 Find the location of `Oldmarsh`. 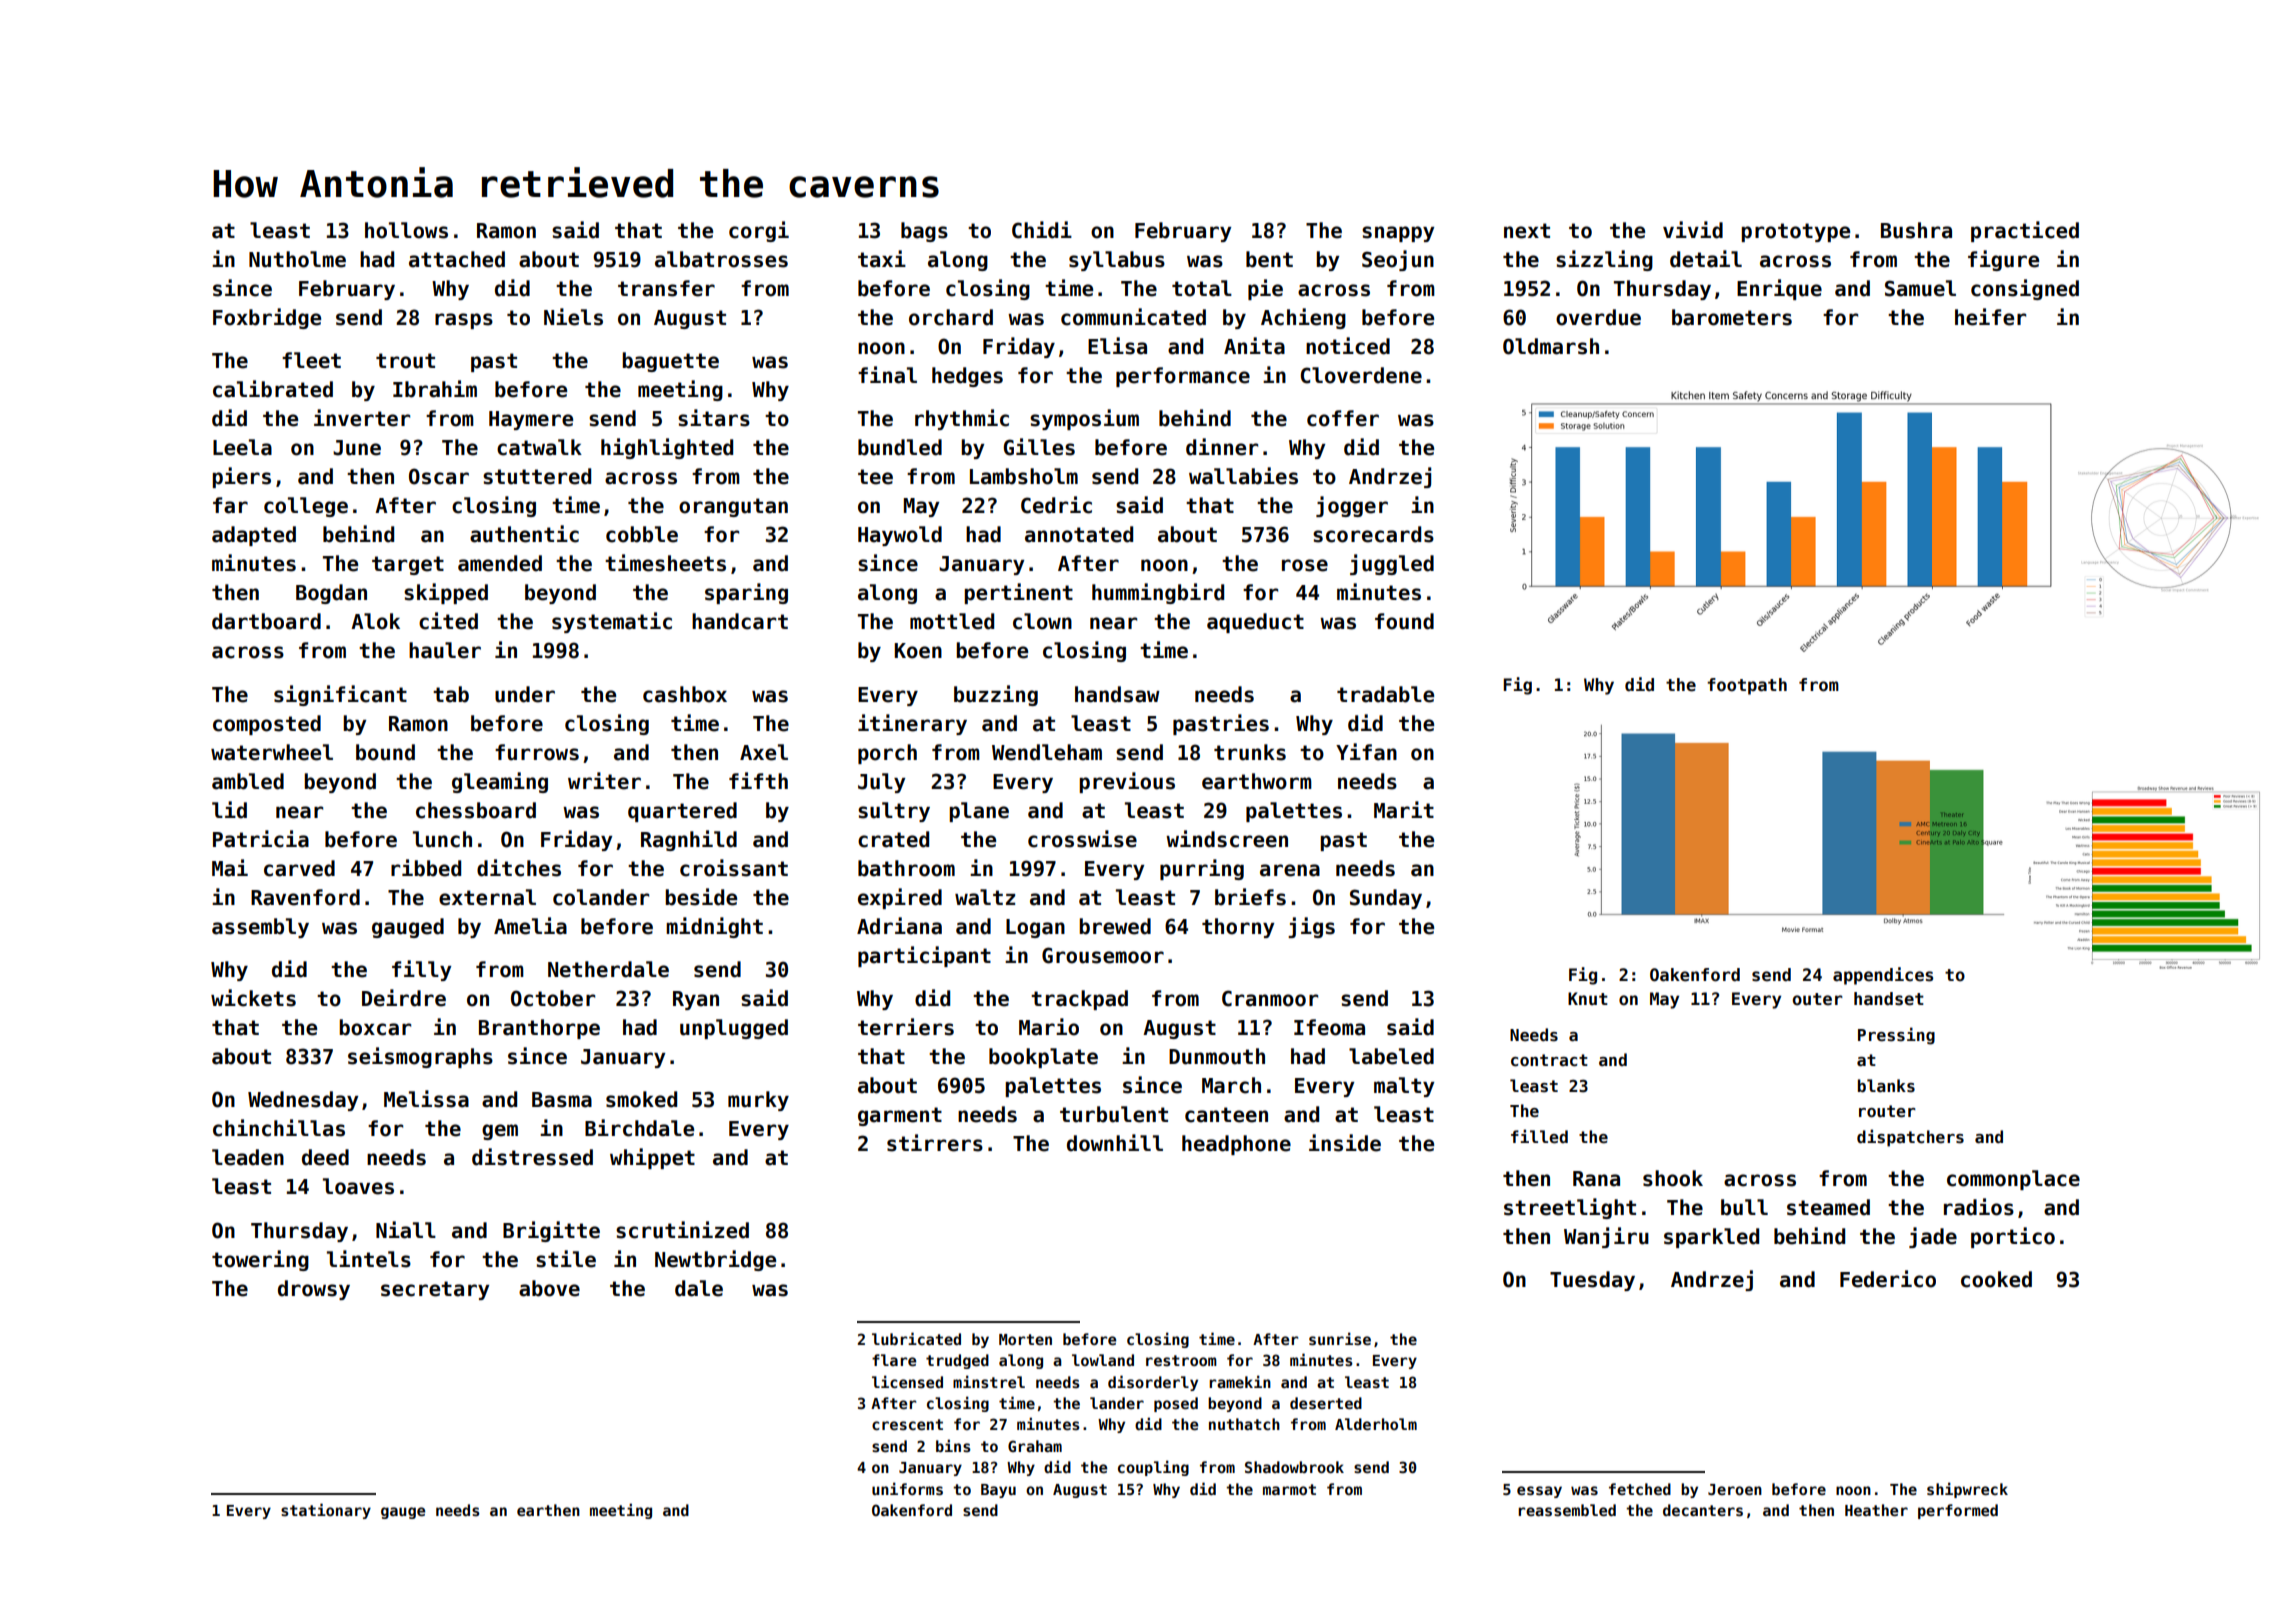

Oldmarsh is located at coordinates (1551, 346).
